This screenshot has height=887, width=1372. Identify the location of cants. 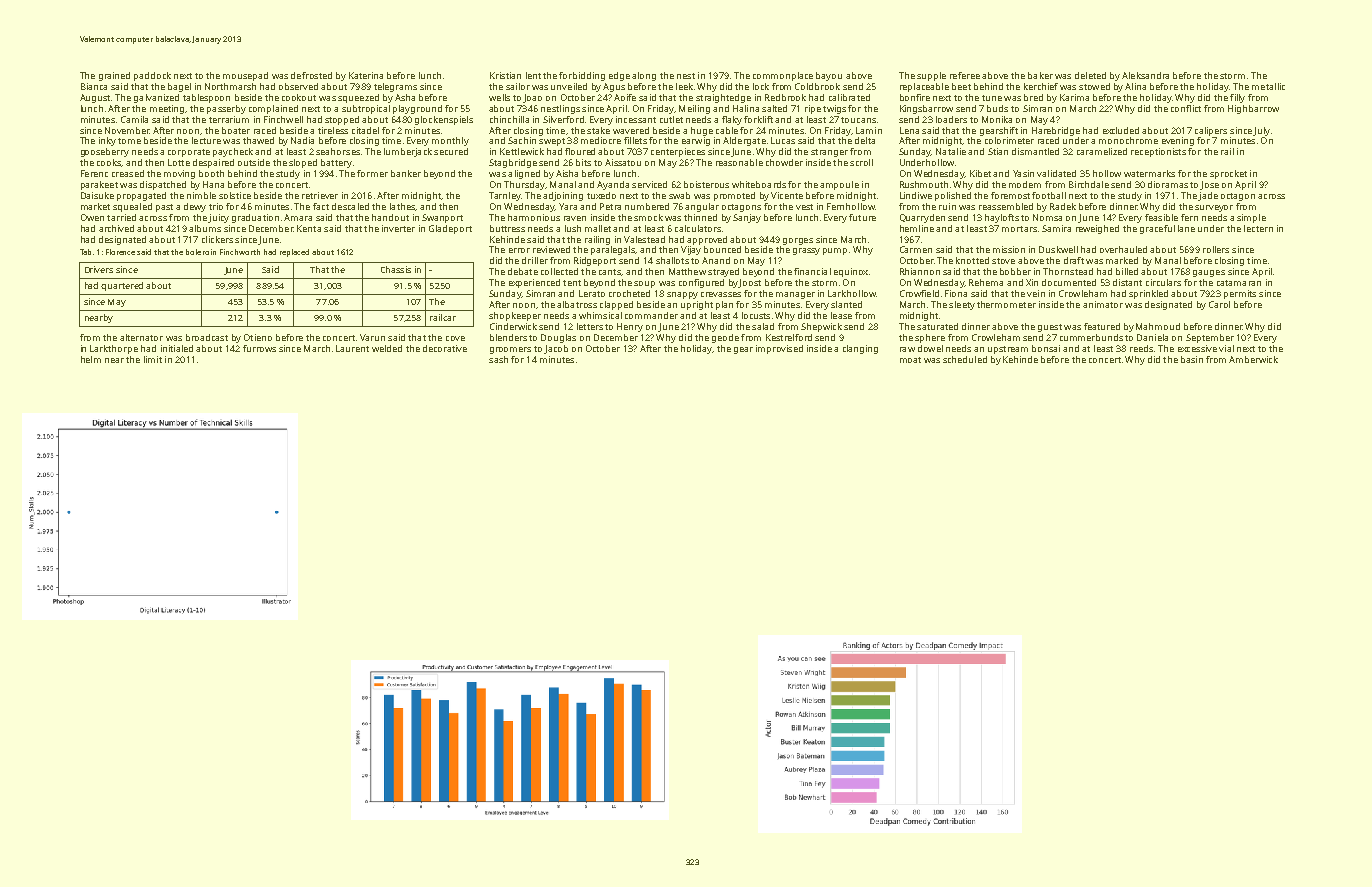
(610, 272).
